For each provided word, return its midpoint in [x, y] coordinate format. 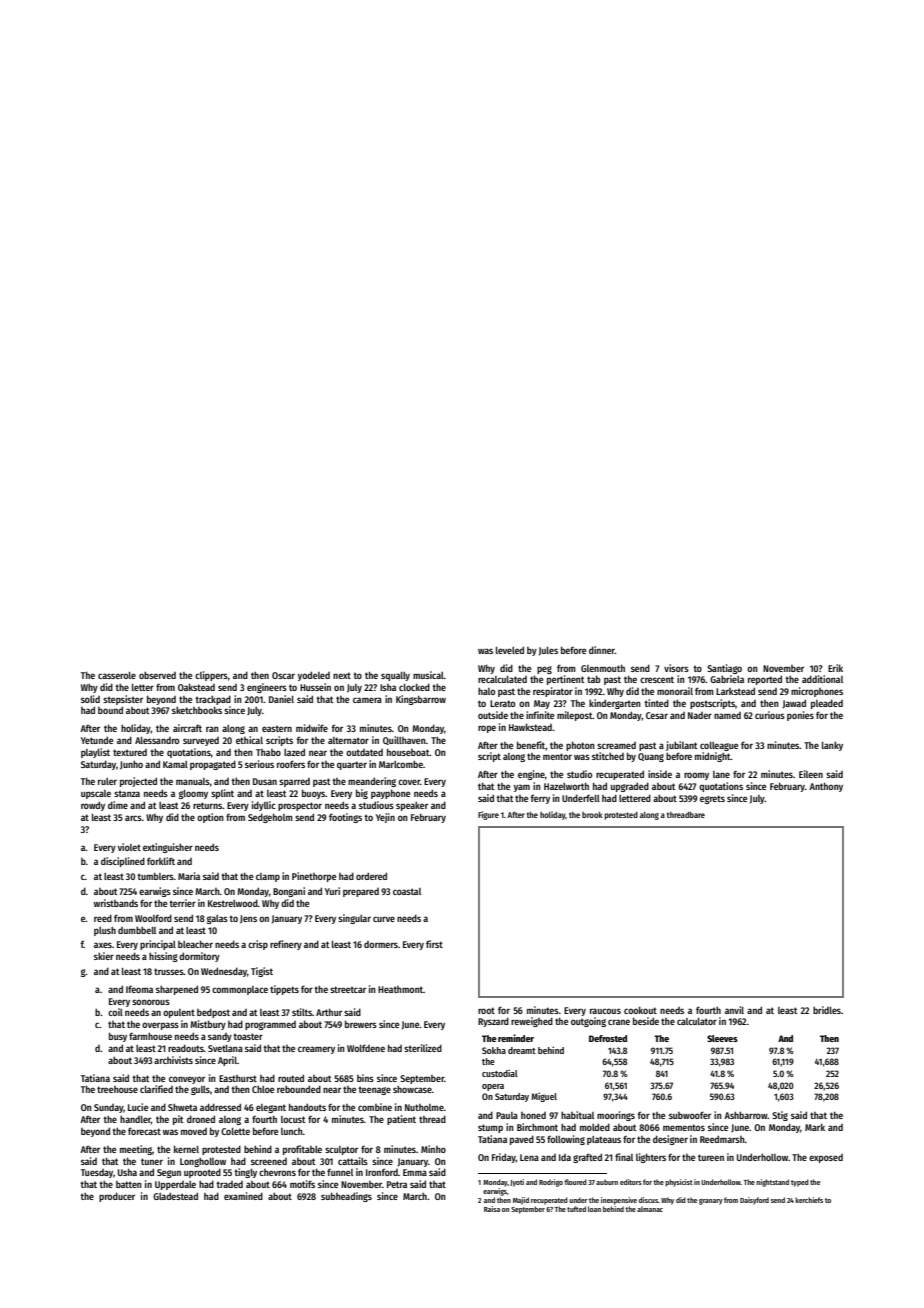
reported [765, 680]
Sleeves [722, 1038]
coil [115, 1012]
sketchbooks [197, 710]
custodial [500, 1073]
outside [493, 715]
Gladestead [175, 1196]
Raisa [492, 1209]
